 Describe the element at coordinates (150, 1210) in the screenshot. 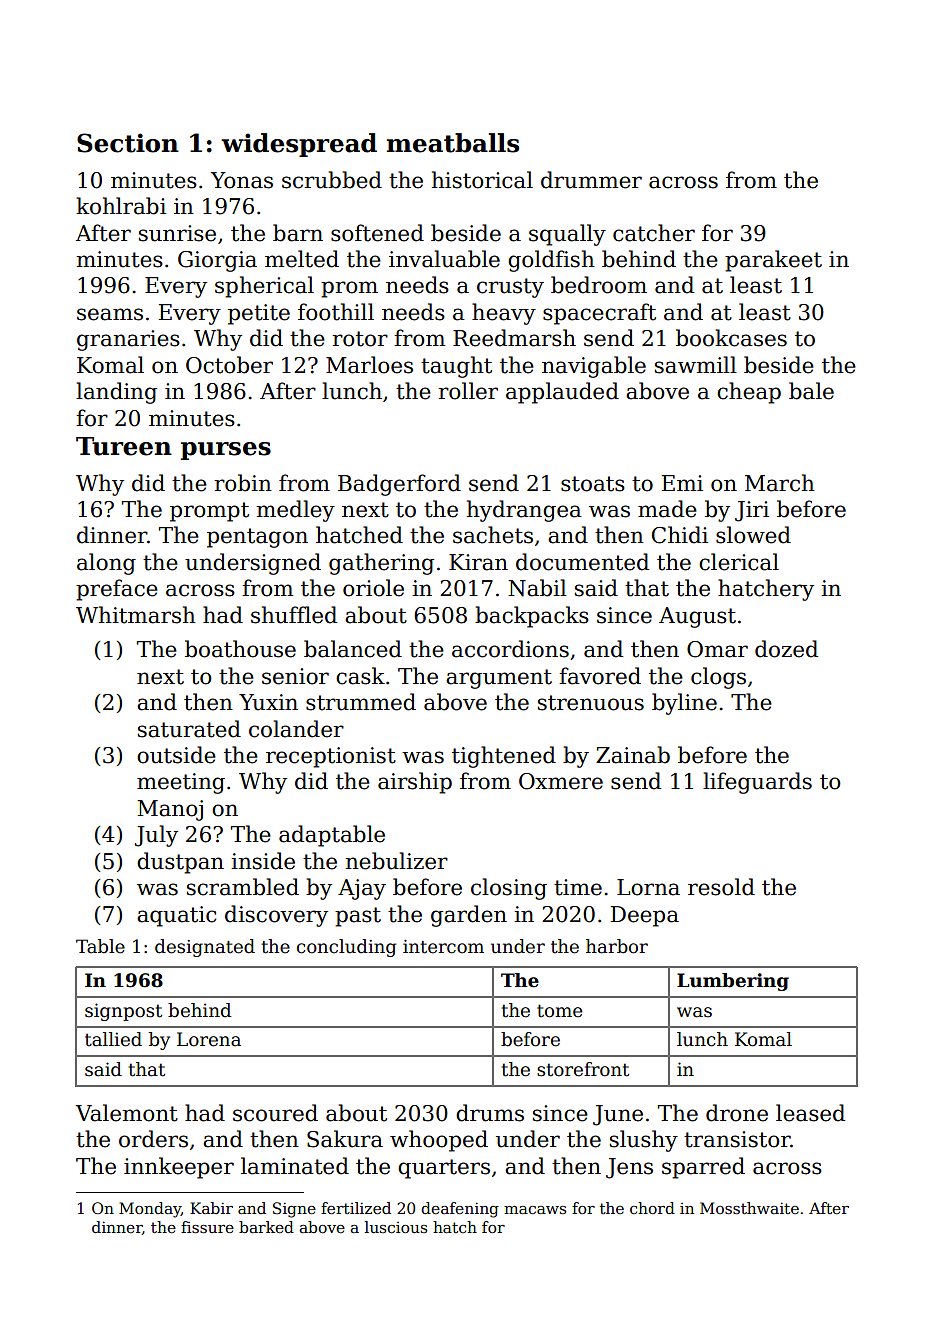

I see `Monday` at that location.
